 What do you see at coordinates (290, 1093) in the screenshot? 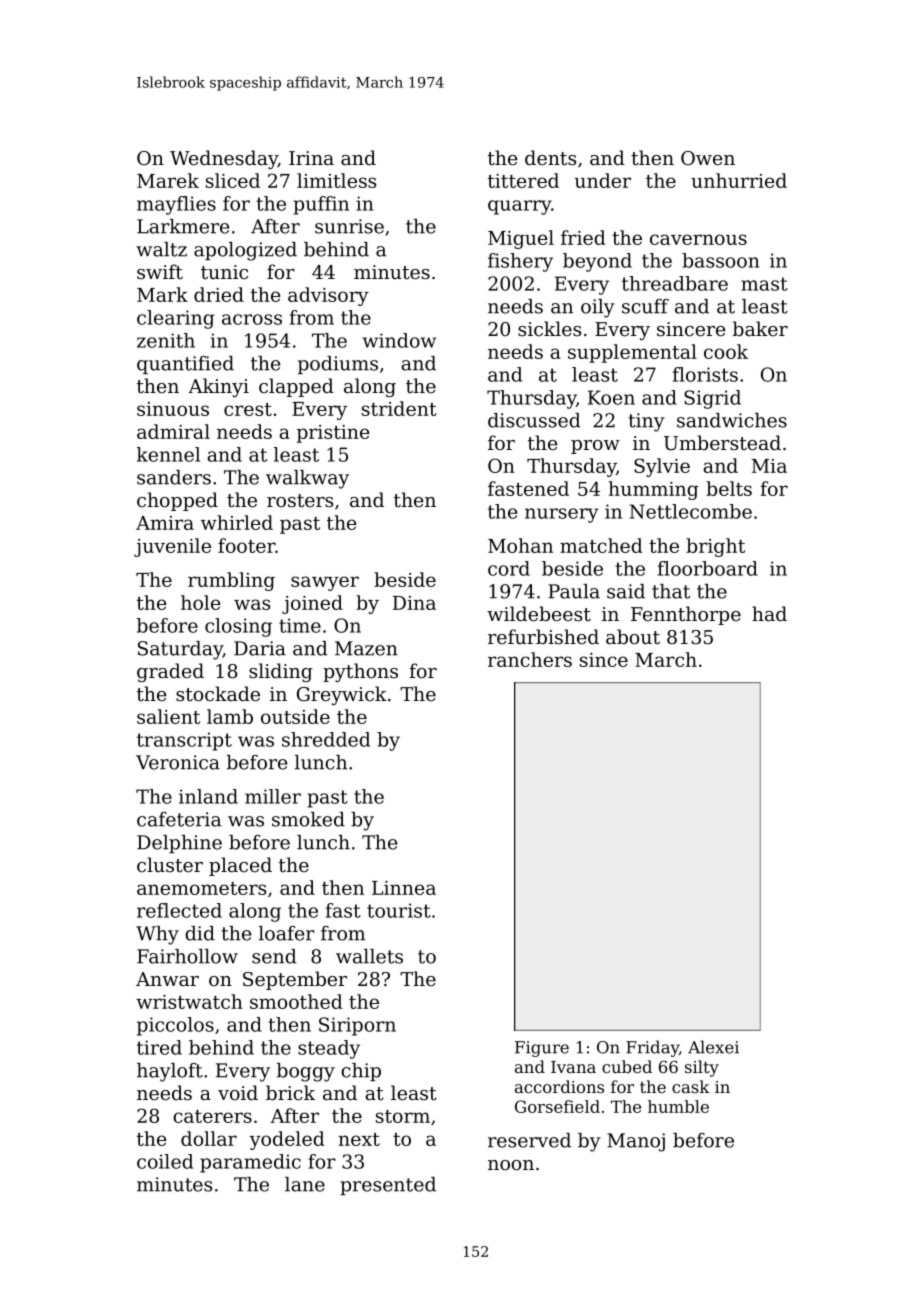
I see `brick` at bounding box center [290, 1093].
